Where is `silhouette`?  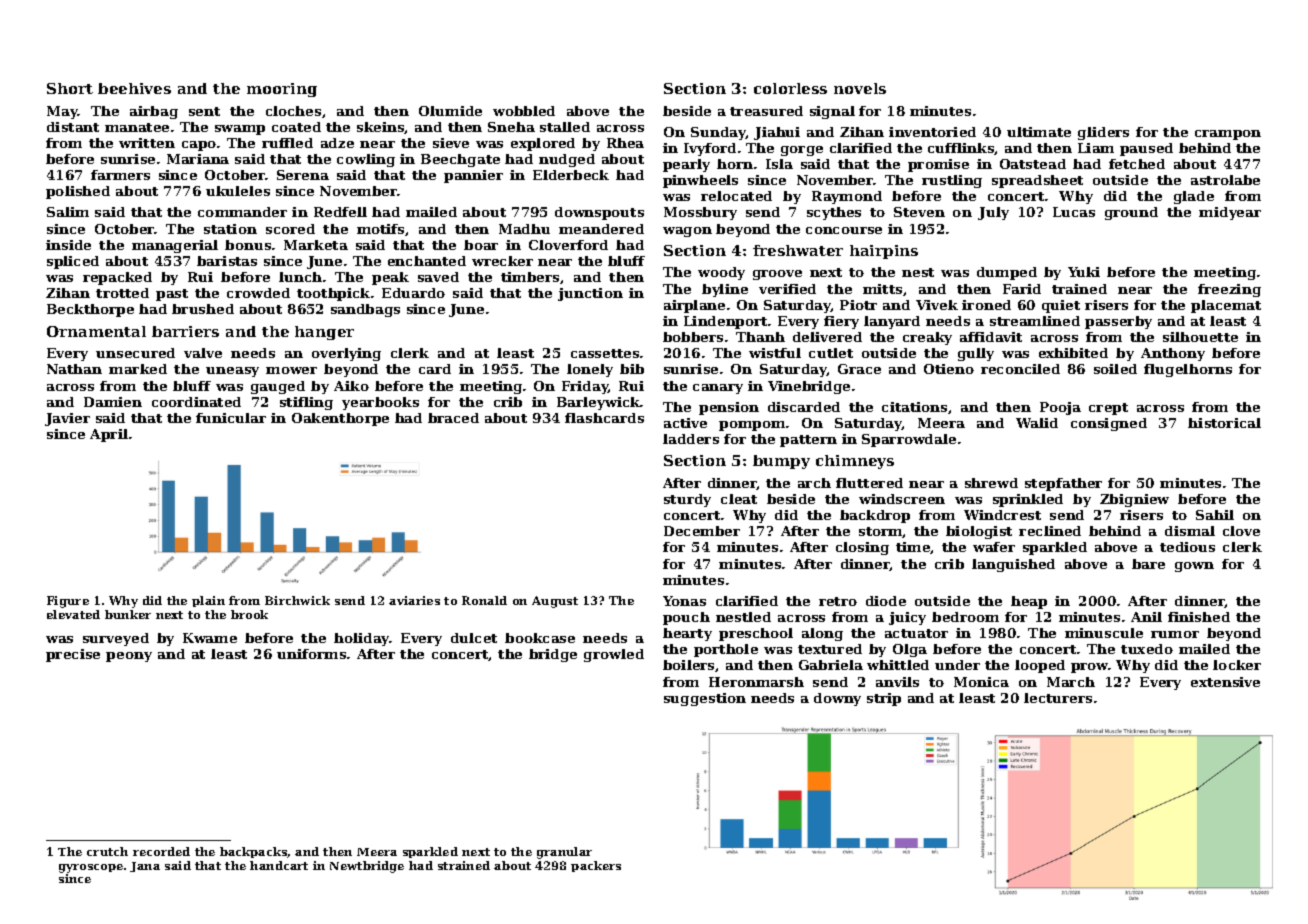 silhouette is located at coordinates (1200, 337).
